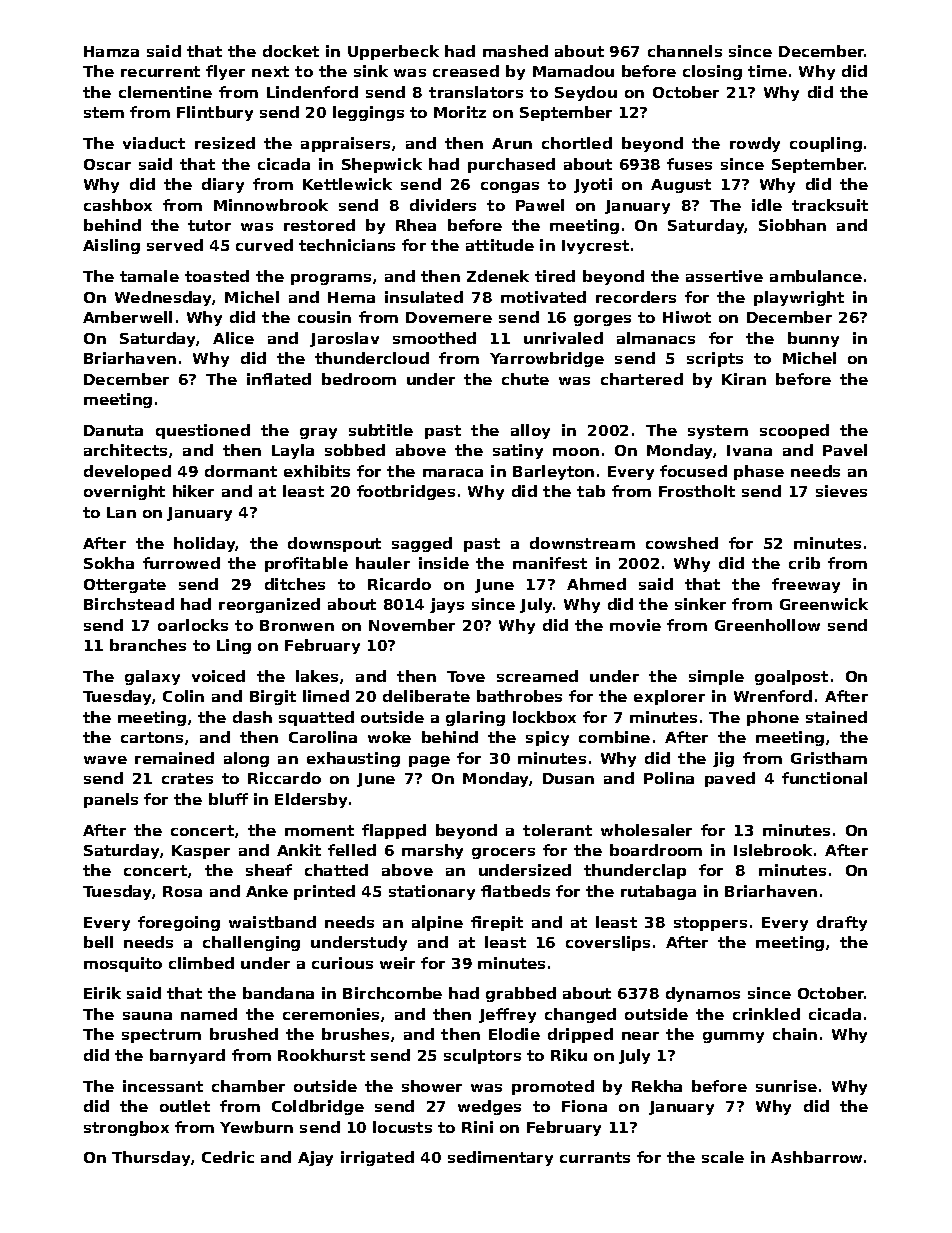  What do you see at coordinates (716, 677) in the screenshot?
I see `simple` at bounding box center [716, 677].
